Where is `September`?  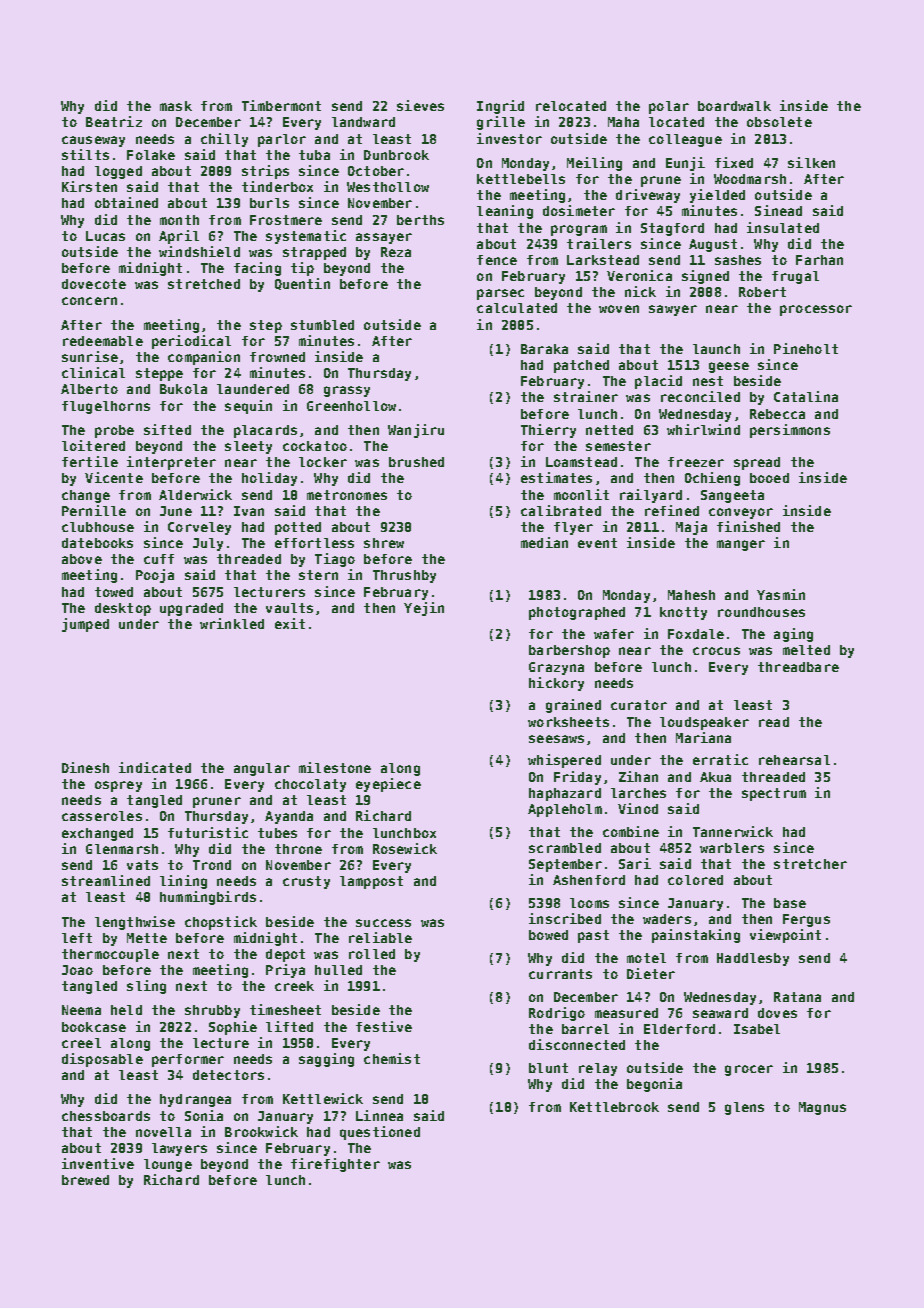
September is located at coordinates (565, 865).
